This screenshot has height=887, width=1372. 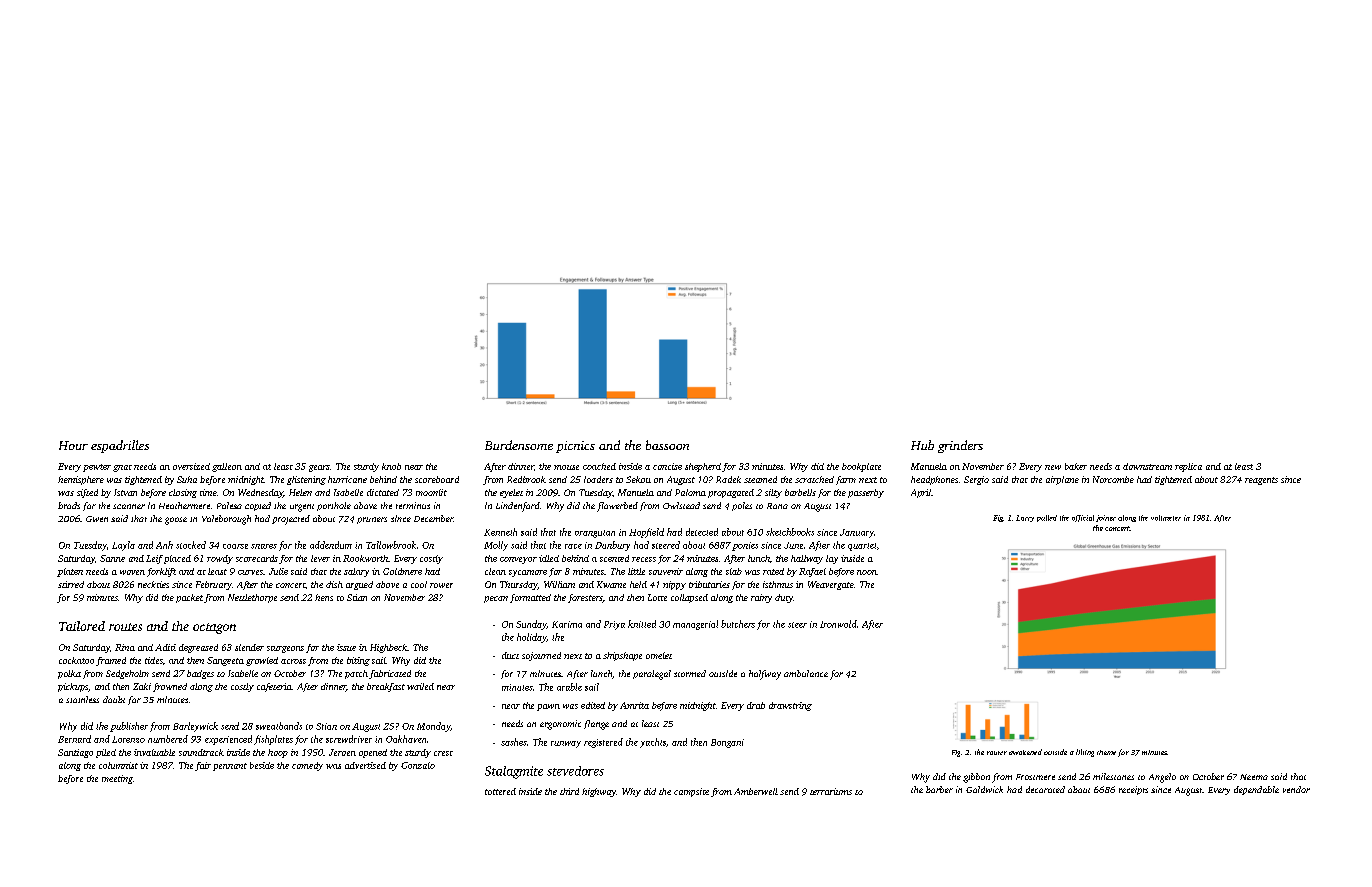 I want to click on reagents, so click(x=1261, y=481).
